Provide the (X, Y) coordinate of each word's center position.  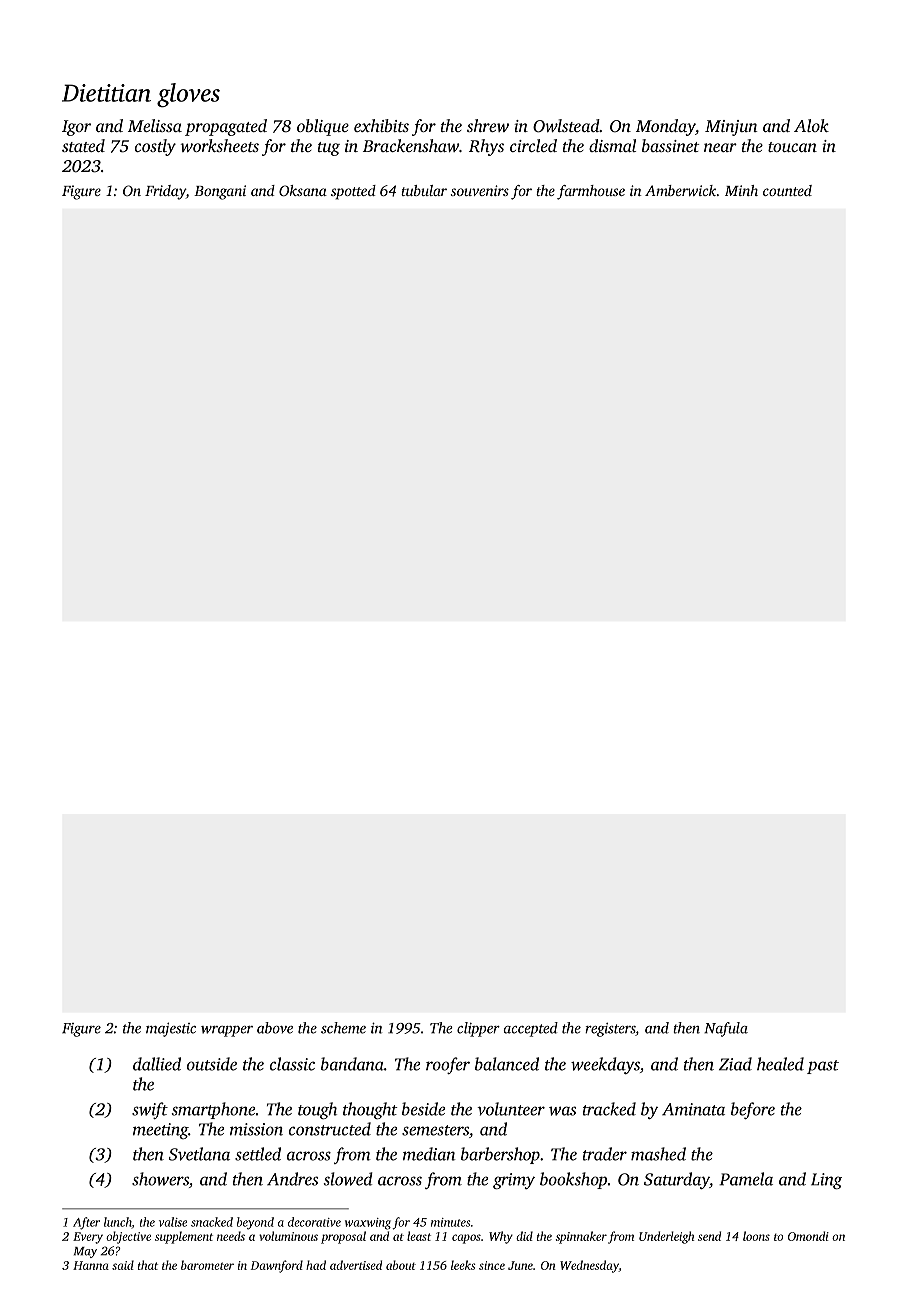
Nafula (726, 1029)
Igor (76, 128)
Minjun (731, 128)
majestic (171, 1029)
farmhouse (591, 192)
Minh (741, 190)
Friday (165, 192)
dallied (157, 1064)
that (148, 1265)
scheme (343, 1028)
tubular (424, 190)
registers (610, 1030)
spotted (353, 192)
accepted (531, 1029)
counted (787, 190)
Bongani (220, 192)
